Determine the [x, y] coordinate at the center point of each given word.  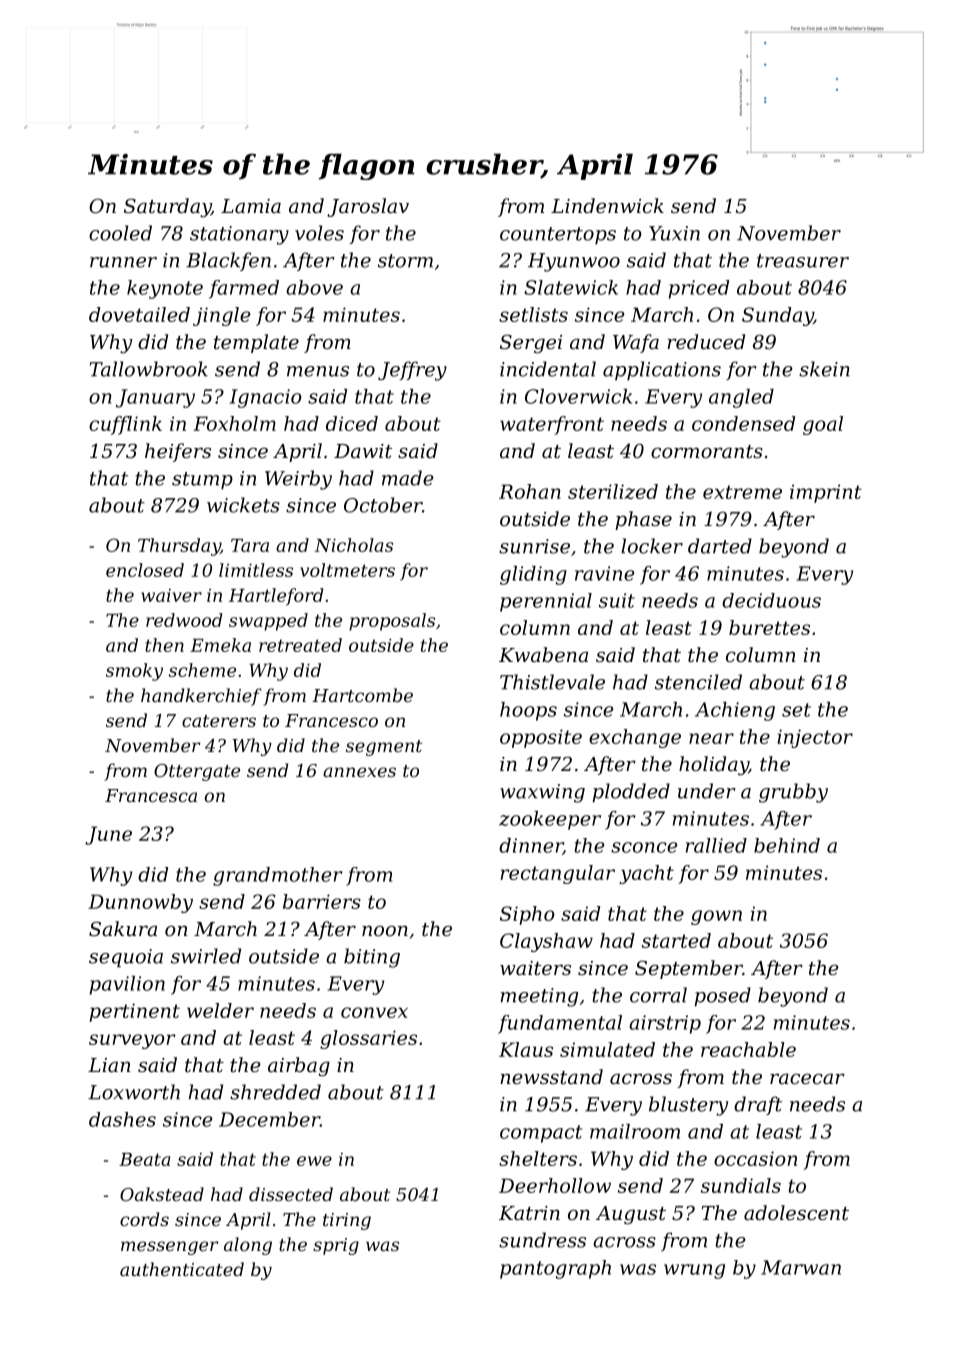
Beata [144, 1159]
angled [741, 398]
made [408, 478]
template [256, 343]
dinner [531, 846]
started [676, 940]
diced [352, 423]
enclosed [145, 570]
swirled [206, 956]
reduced [706, 342]
